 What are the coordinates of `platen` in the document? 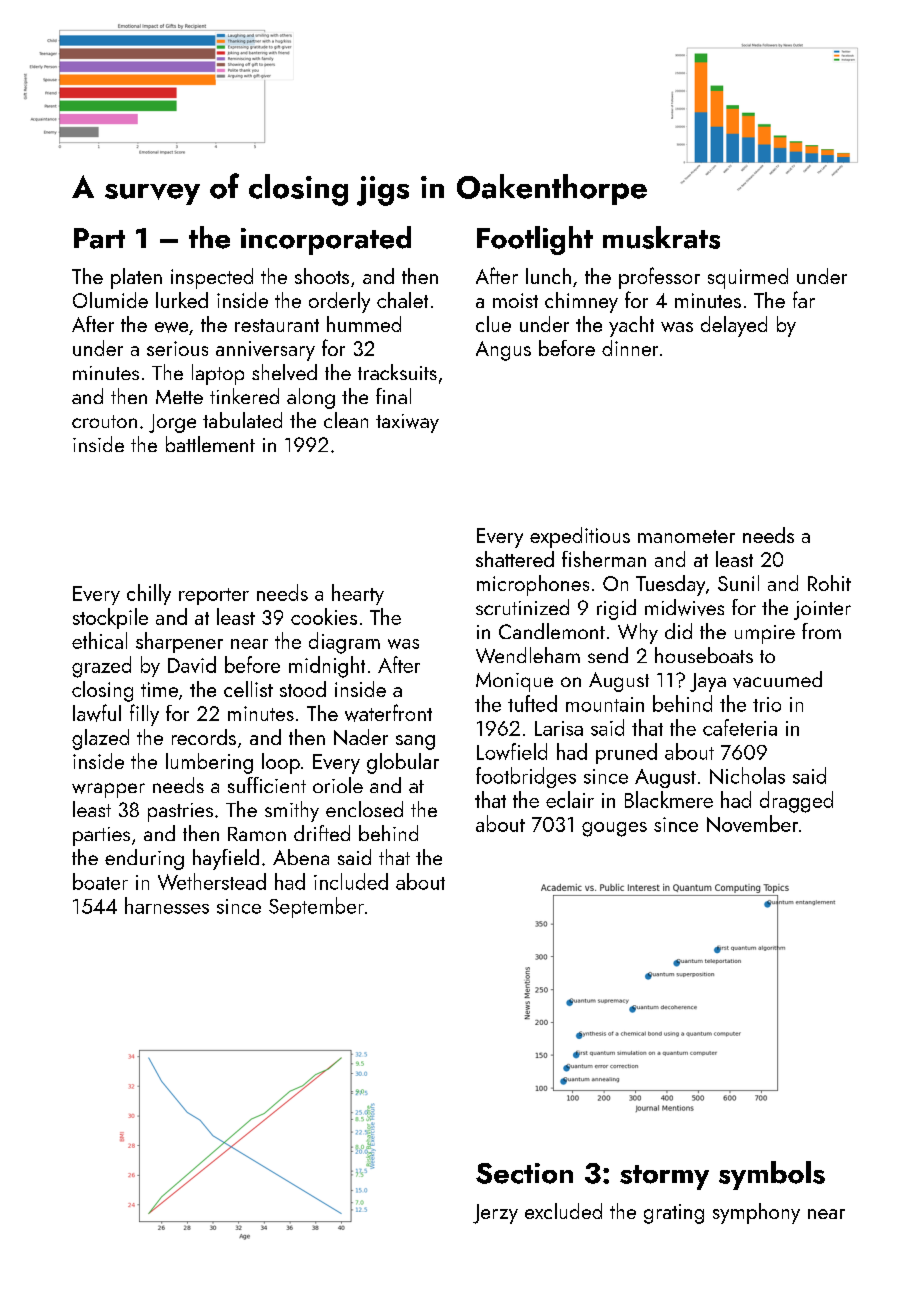 It's located at (136, 278).
